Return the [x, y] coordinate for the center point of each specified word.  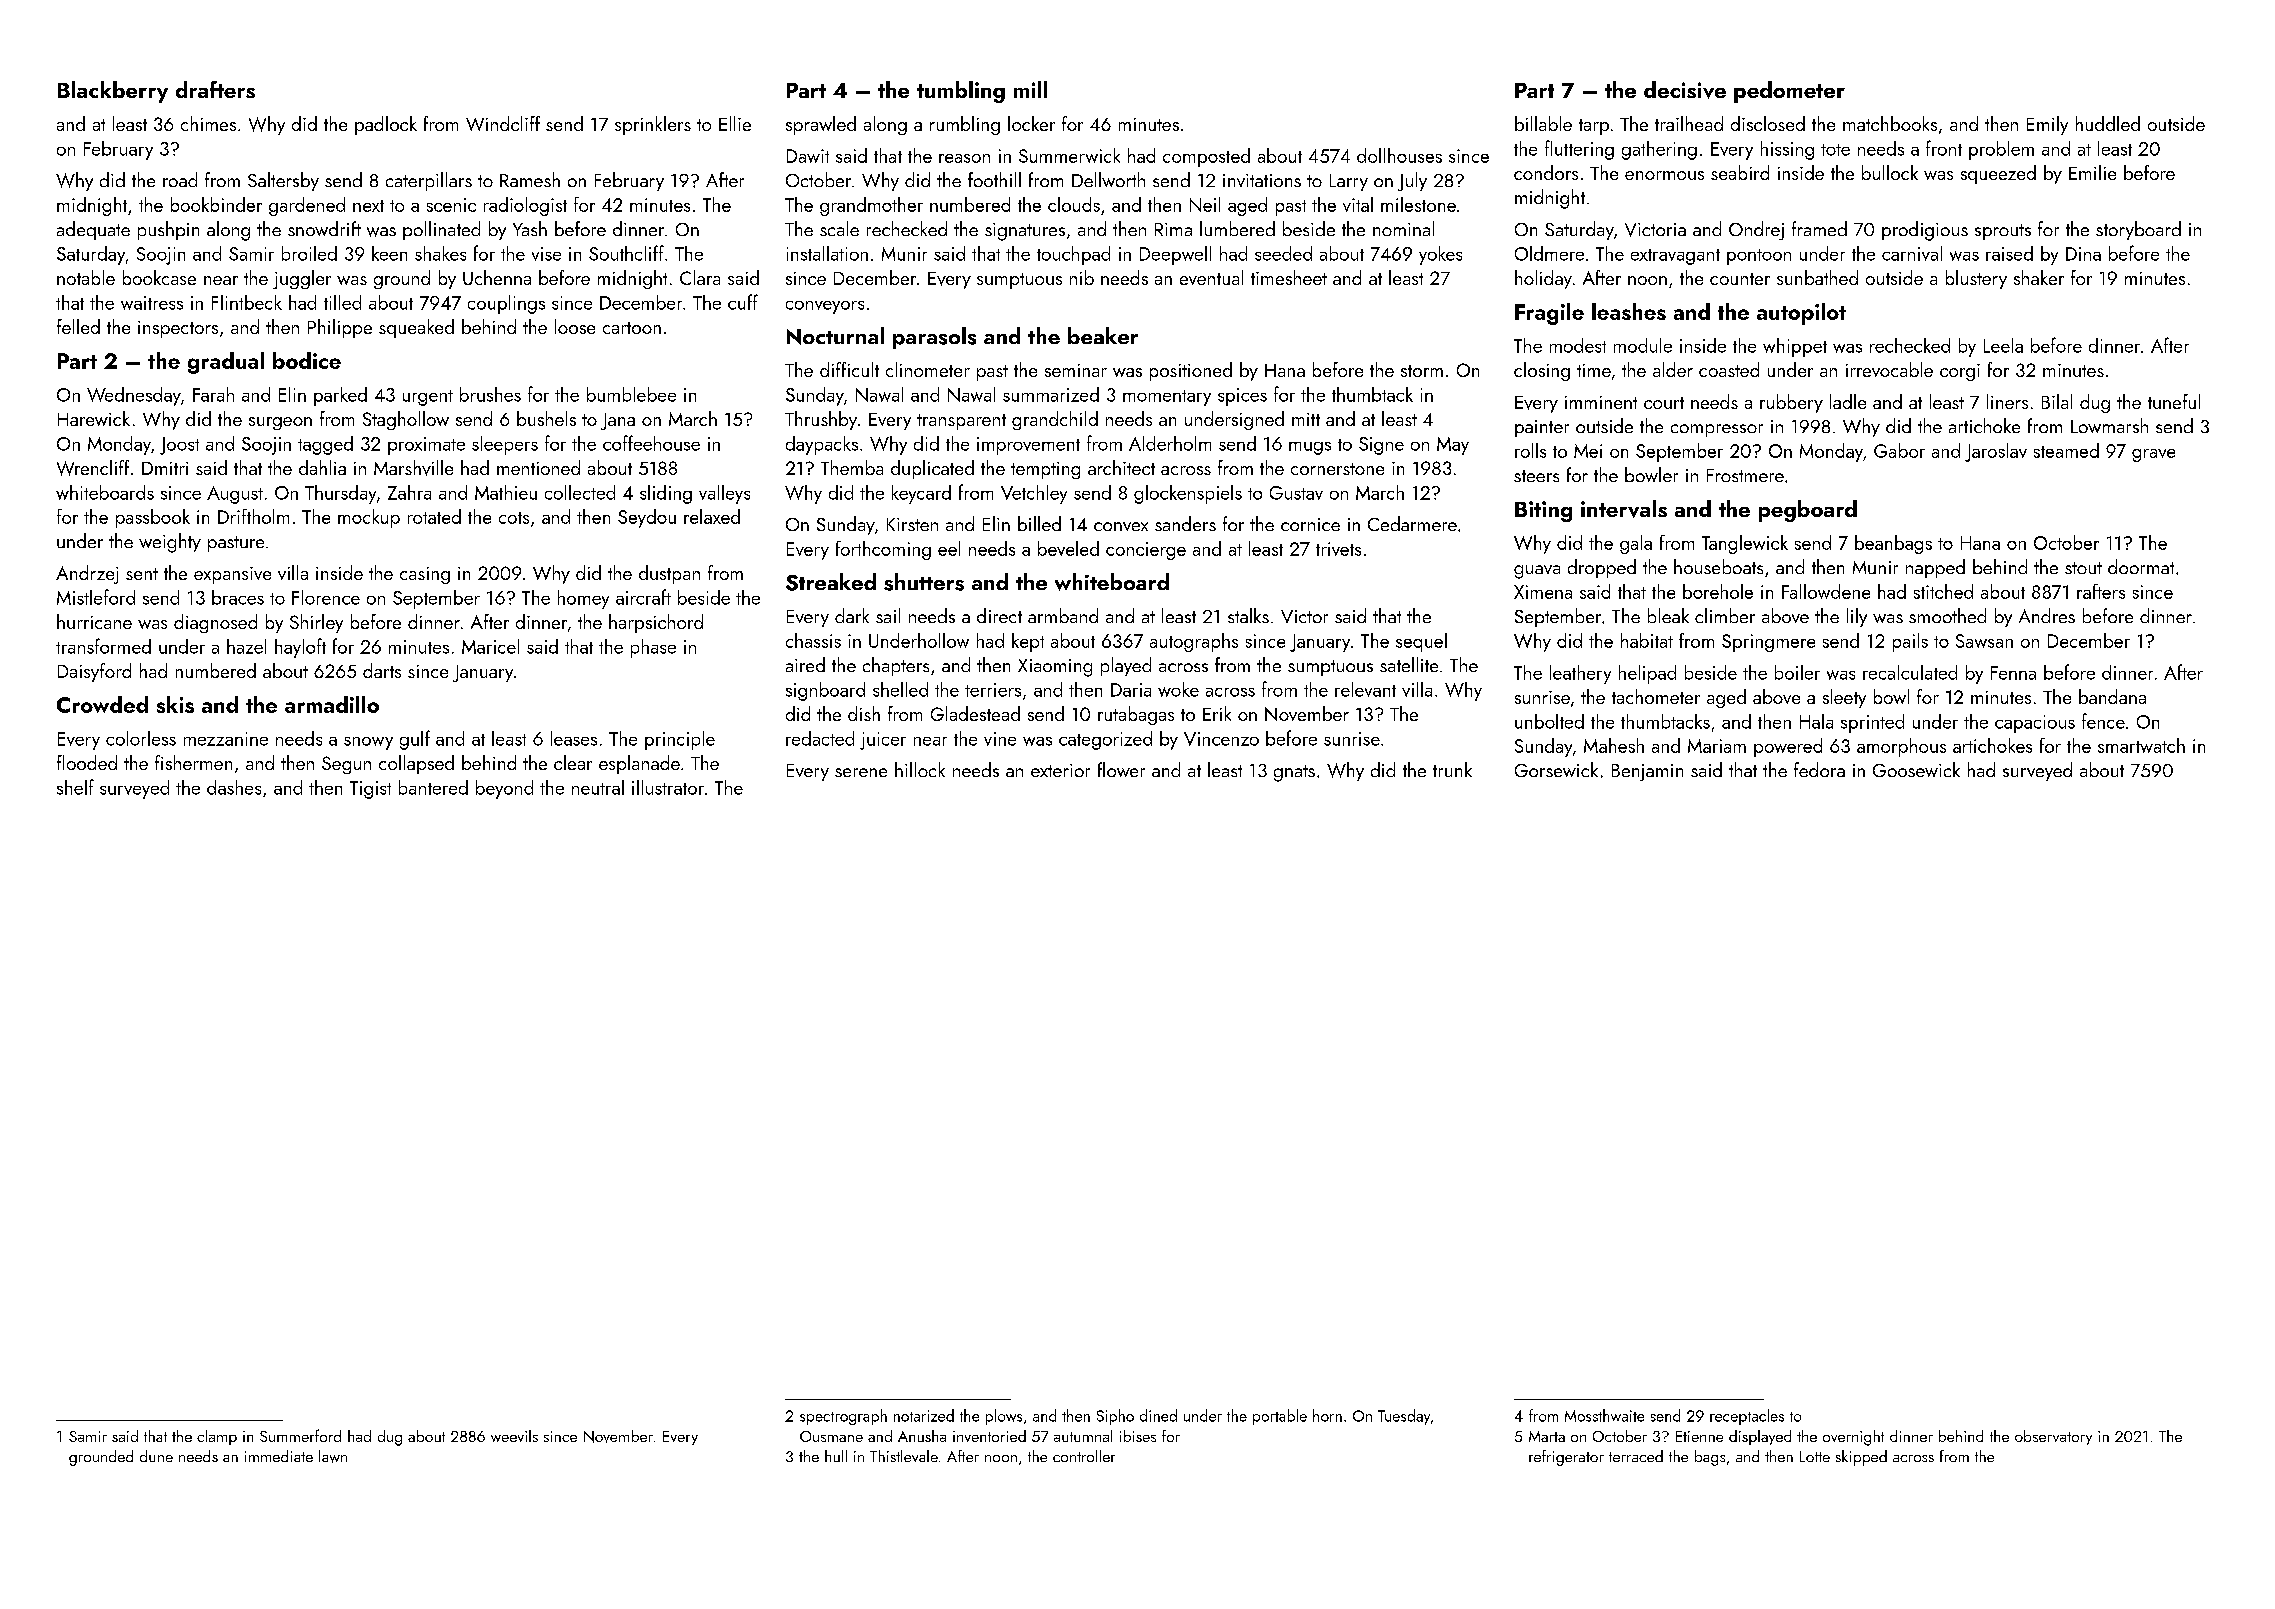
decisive [1685, 90]
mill [1030, 89]
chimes [208, 123]
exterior [1060, 770]
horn [1327, 1415]
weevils [514, 1436]
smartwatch [2141, 745]
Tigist [370, 790]
